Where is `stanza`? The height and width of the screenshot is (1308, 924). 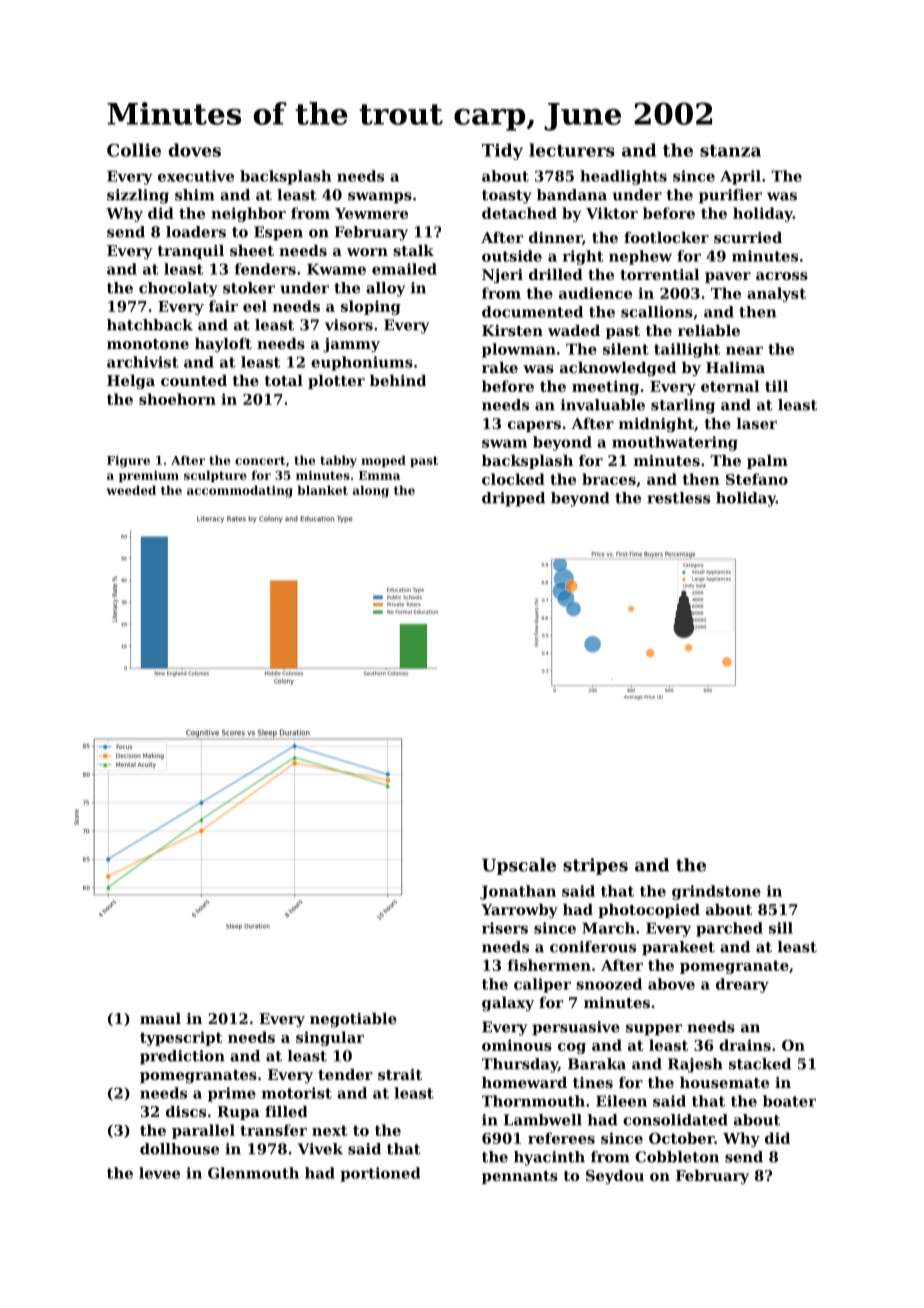
stanza is located at coordinates (730, 151).
